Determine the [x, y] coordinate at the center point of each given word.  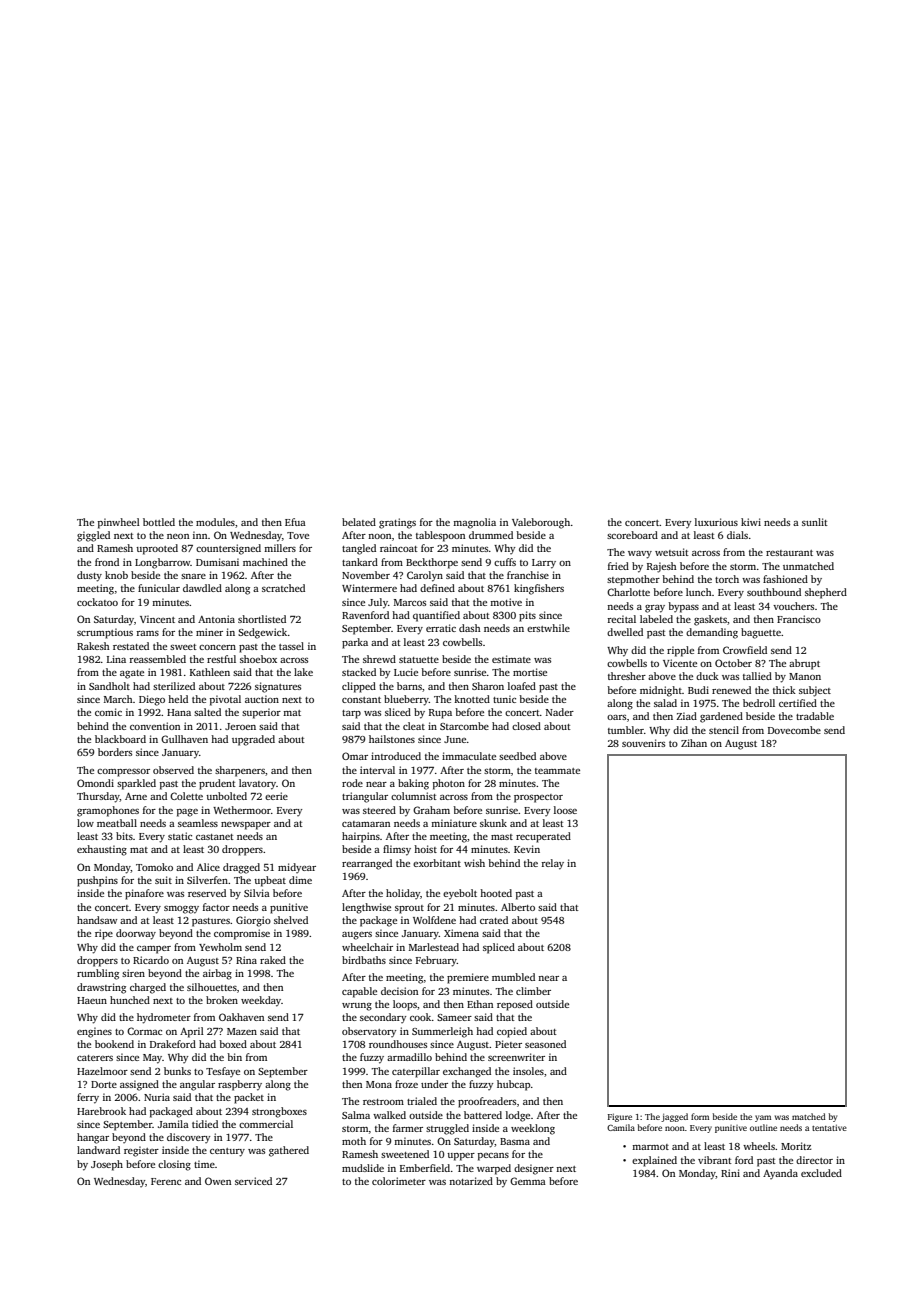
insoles [528, 1071]
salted [207, 712]
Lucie [406, 672]
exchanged [467, 1072]
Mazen [242, 1031]
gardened [721, 717]
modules [215, 522]
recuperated [543, 837]
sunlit [815, 522]
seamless [198, 823]
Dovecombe [794, 730]
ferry [88, 1098]
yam [763, 1118]
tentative [829, 1127]
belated [359, 522]
